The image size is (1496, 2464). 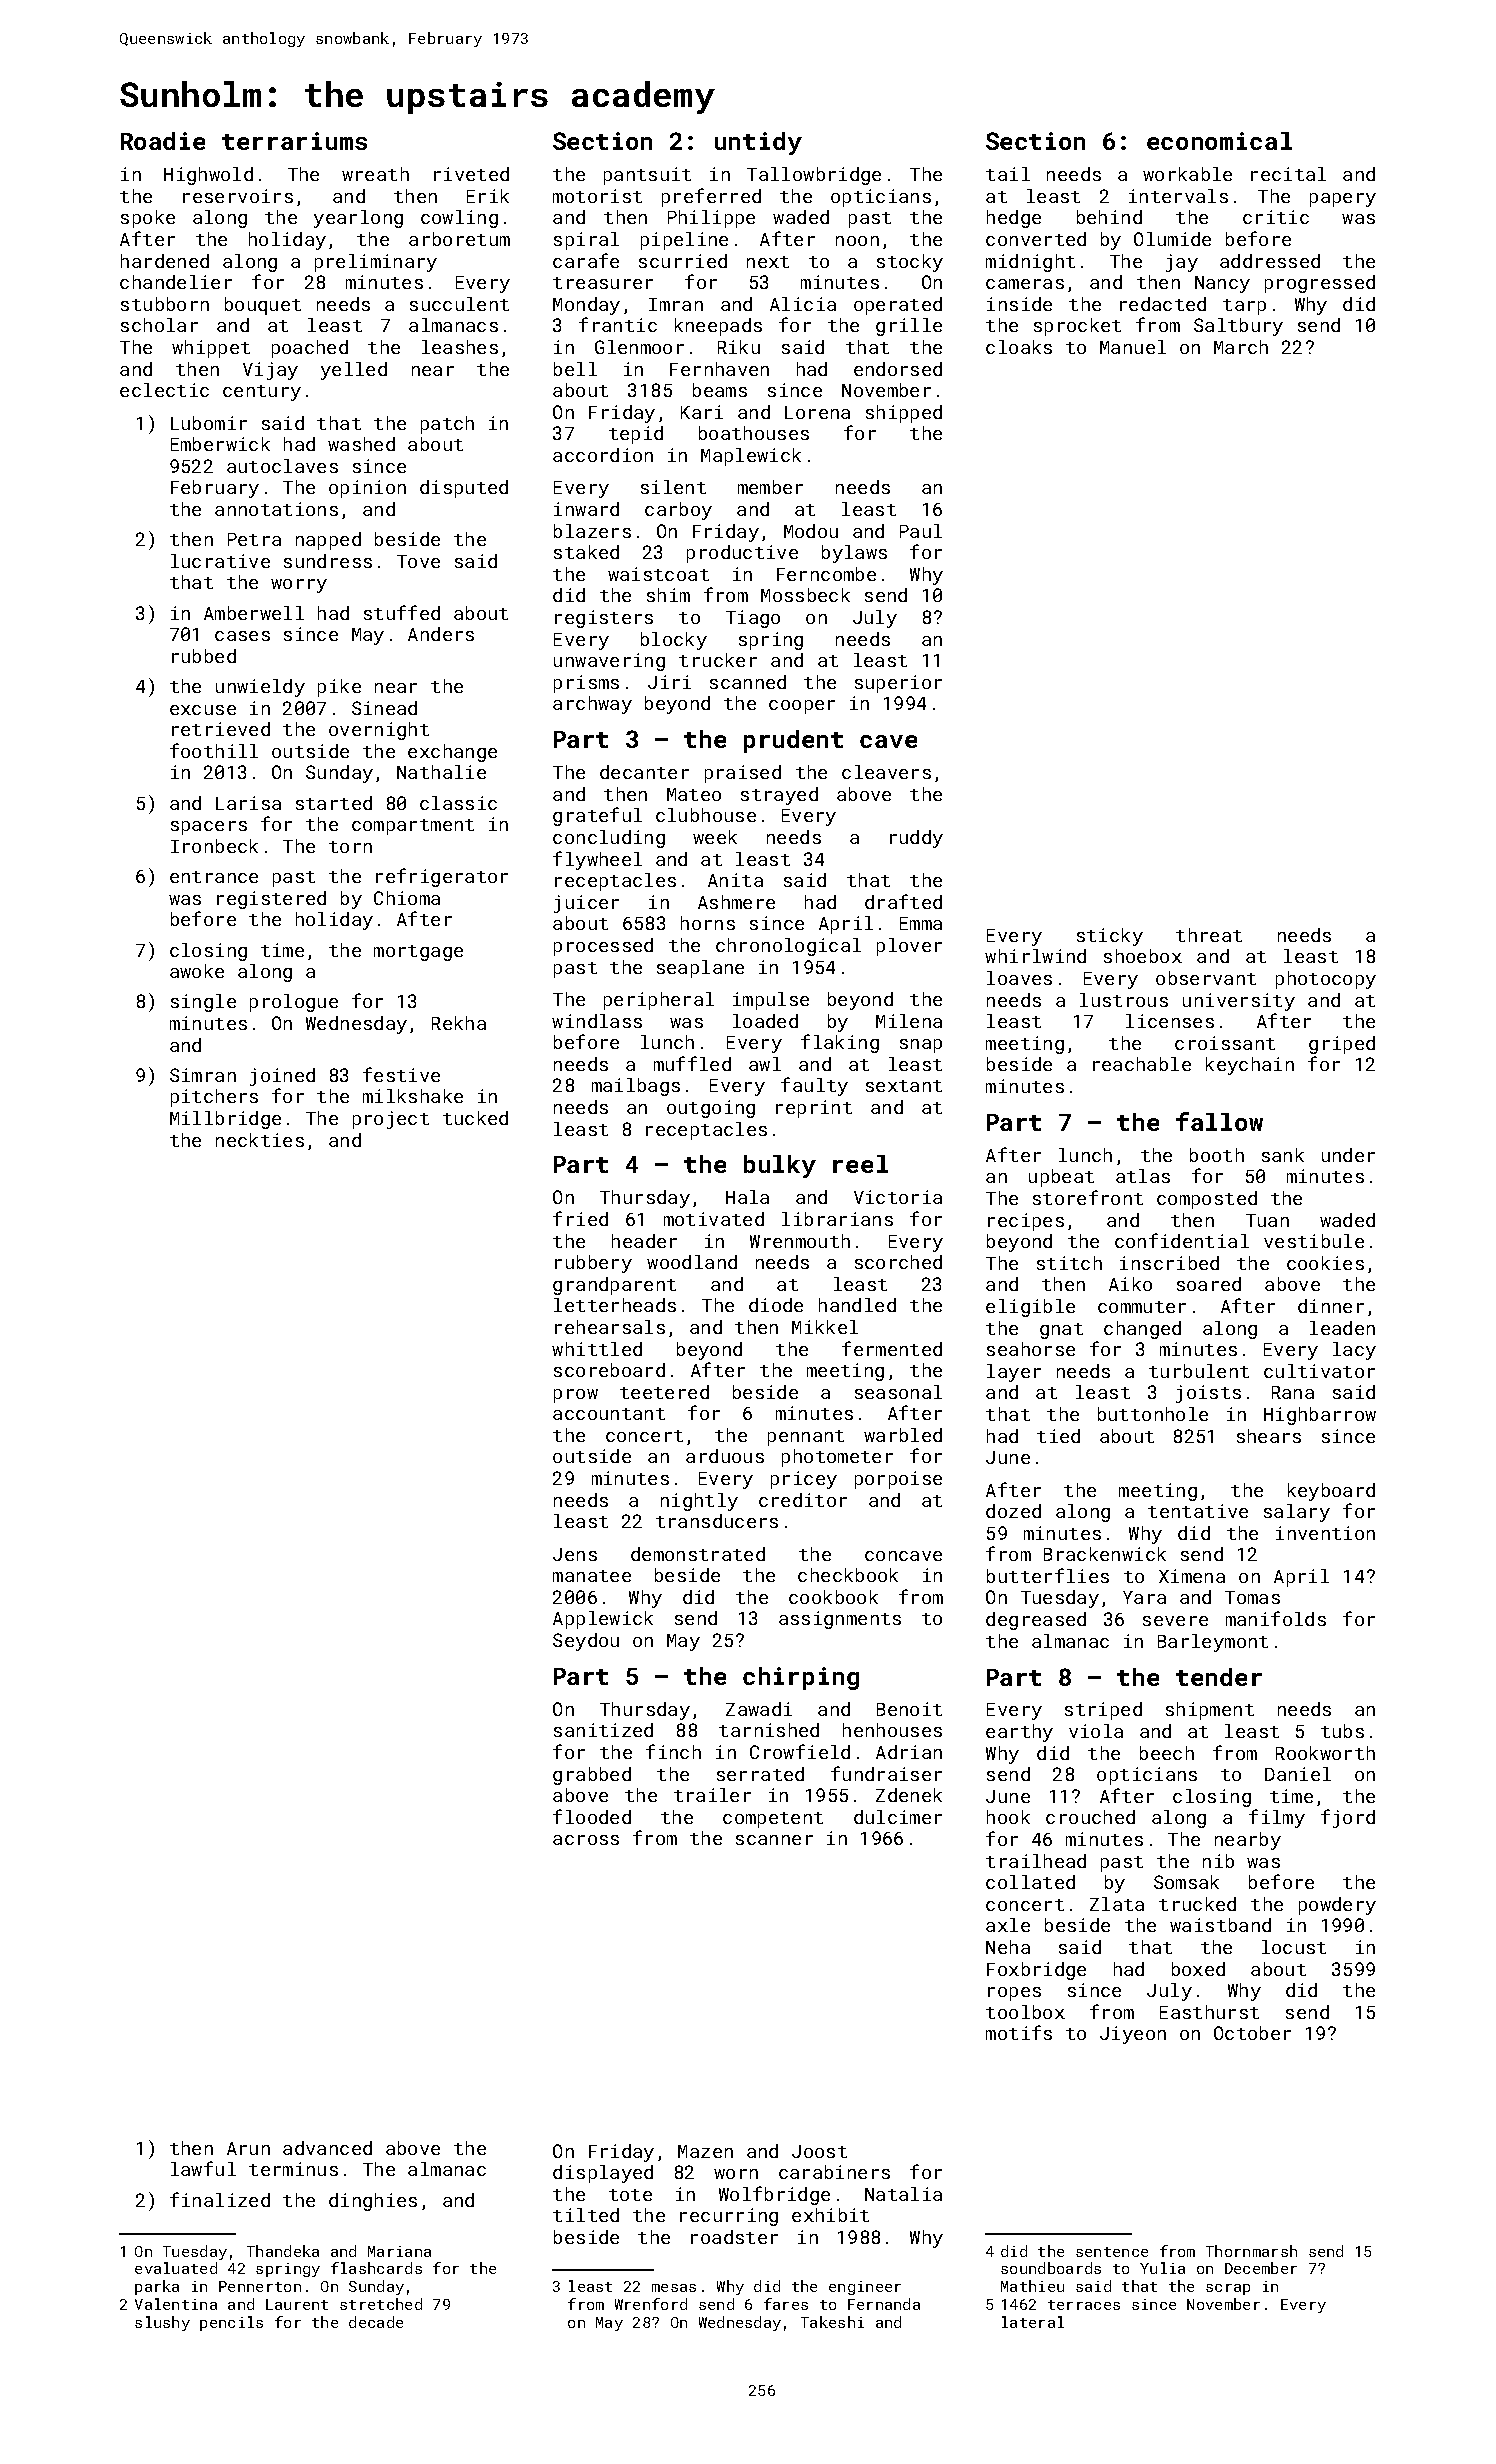 I want to click on invention, so click(x=1325, y=1533).
